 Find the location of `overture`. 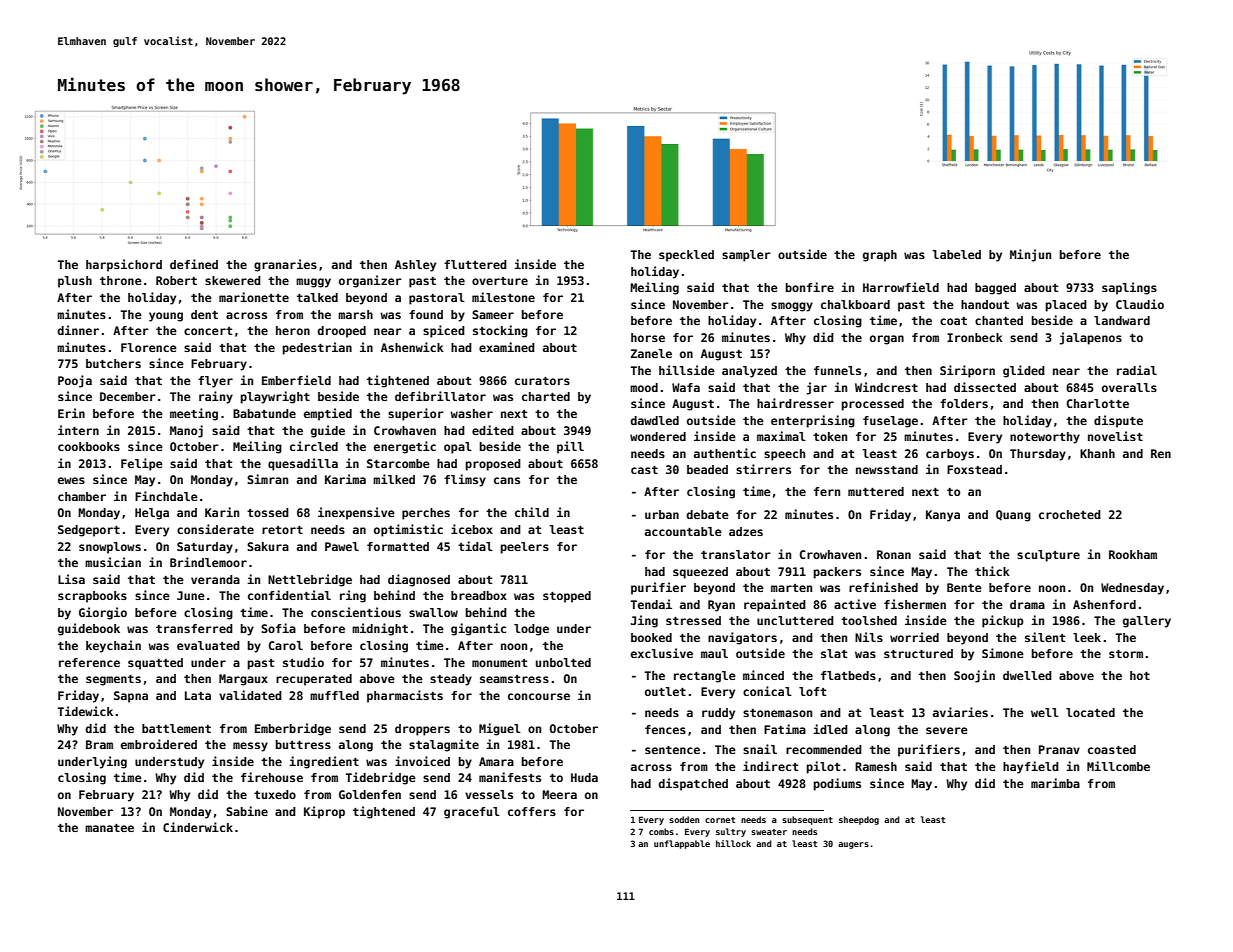

overture is located at coordinates (500, 281).
